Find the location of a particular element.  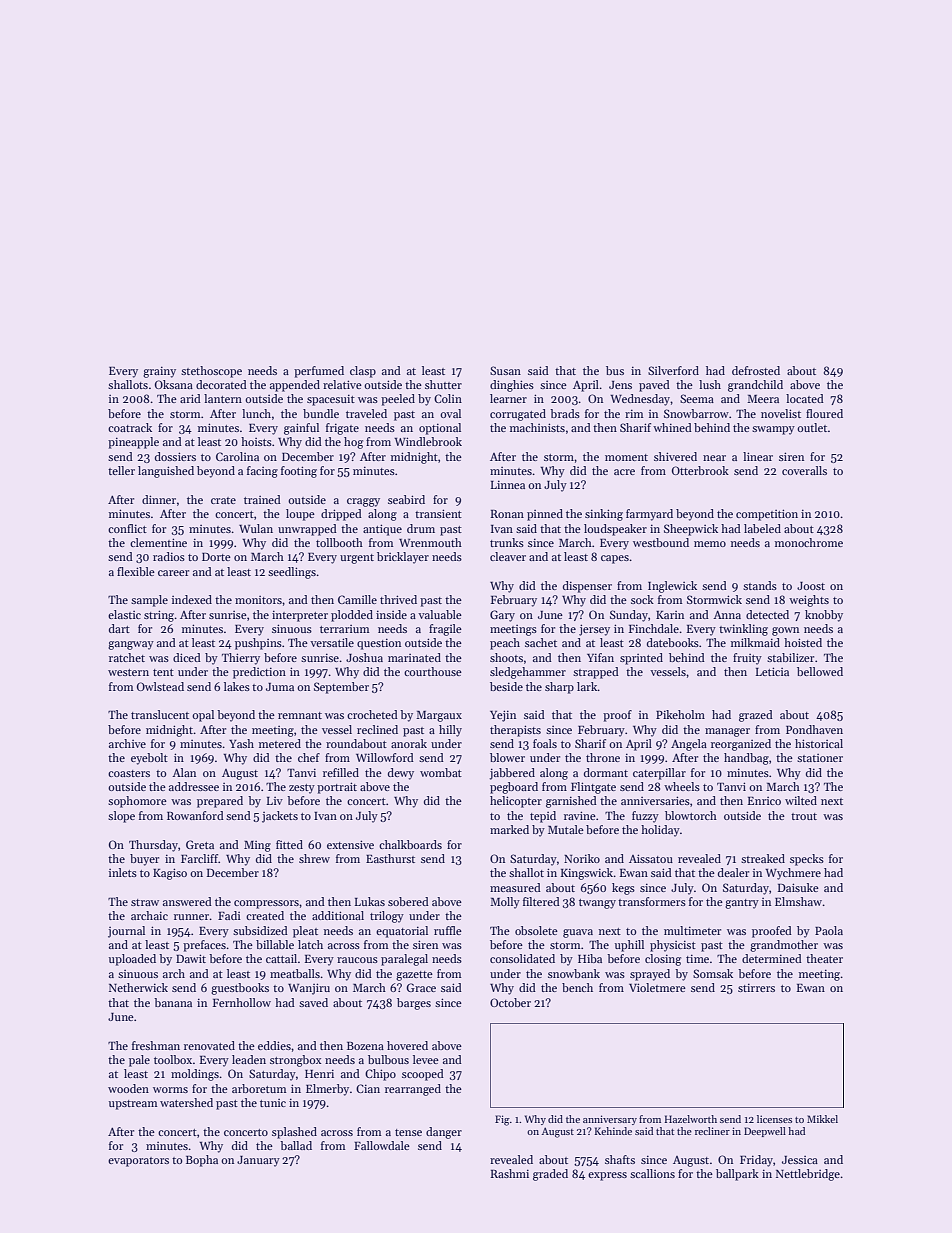

renovated is located at coordinates (209, 1045).
